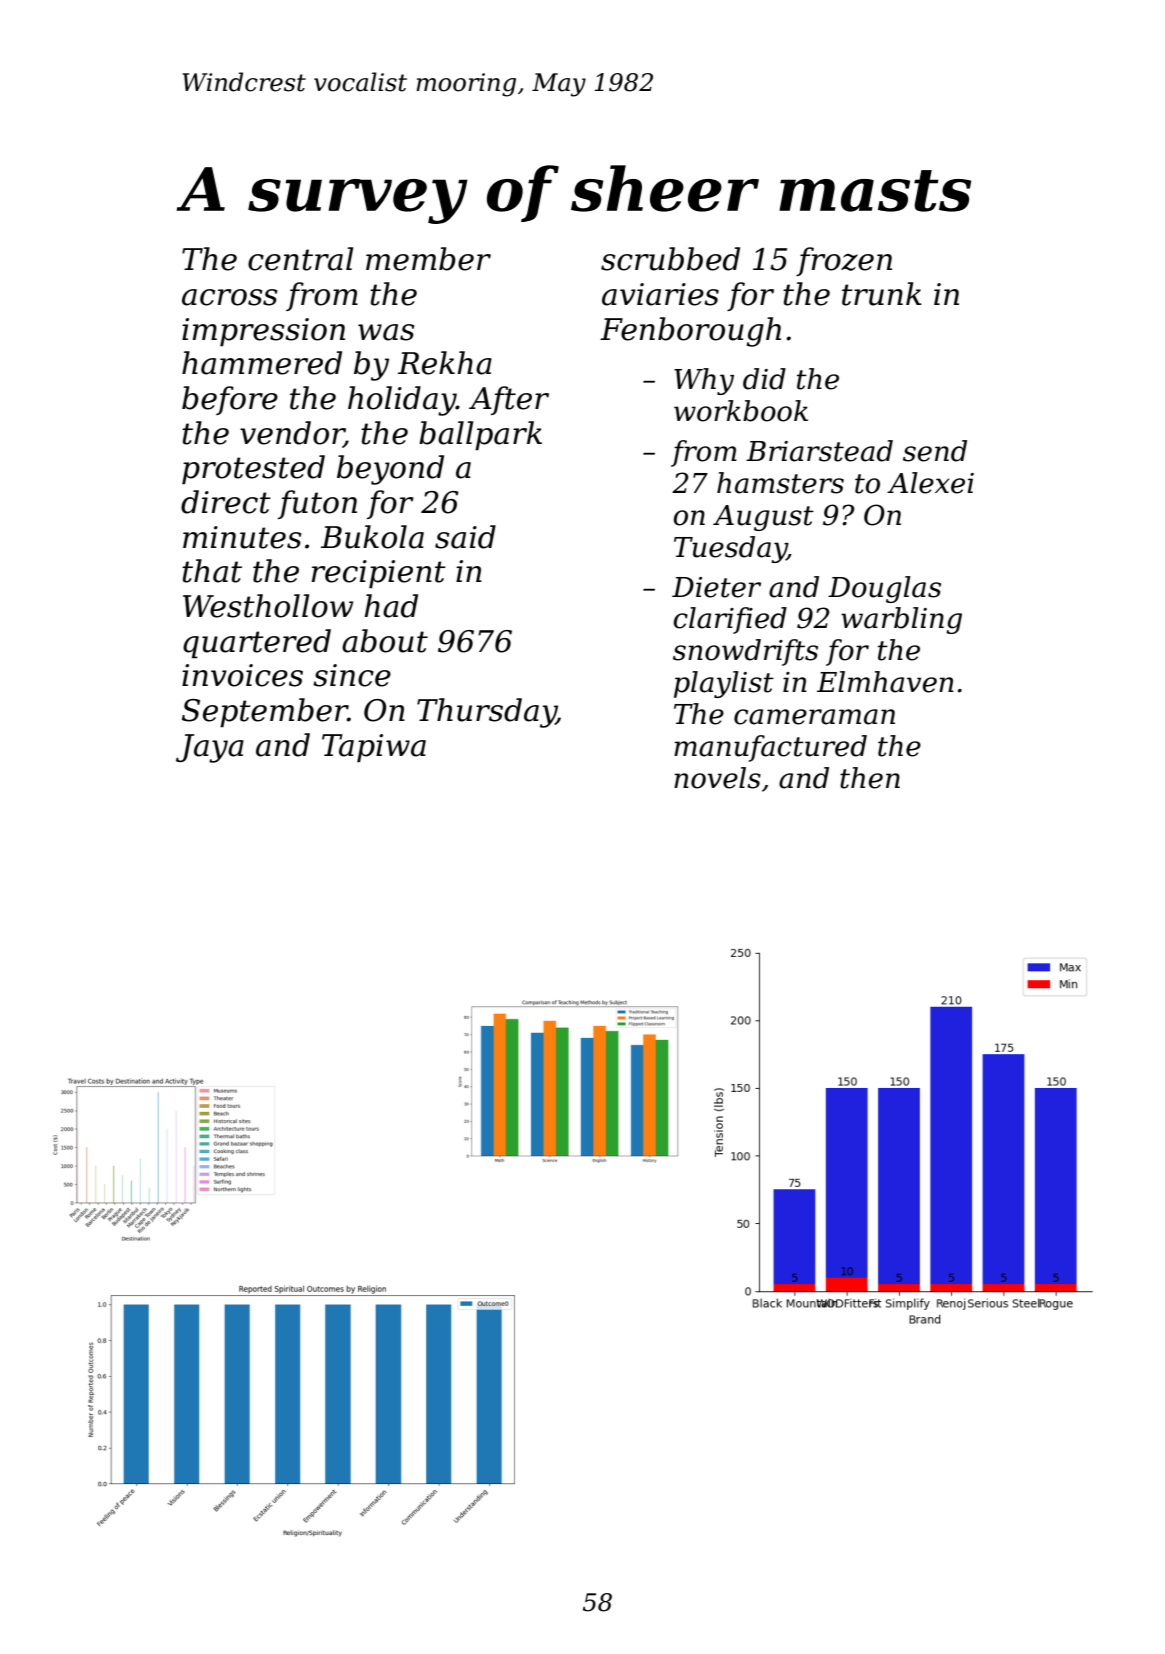  What do you see at coordinates (391, 606) in the page?
I see `had` at bounding box center [391, 606].
